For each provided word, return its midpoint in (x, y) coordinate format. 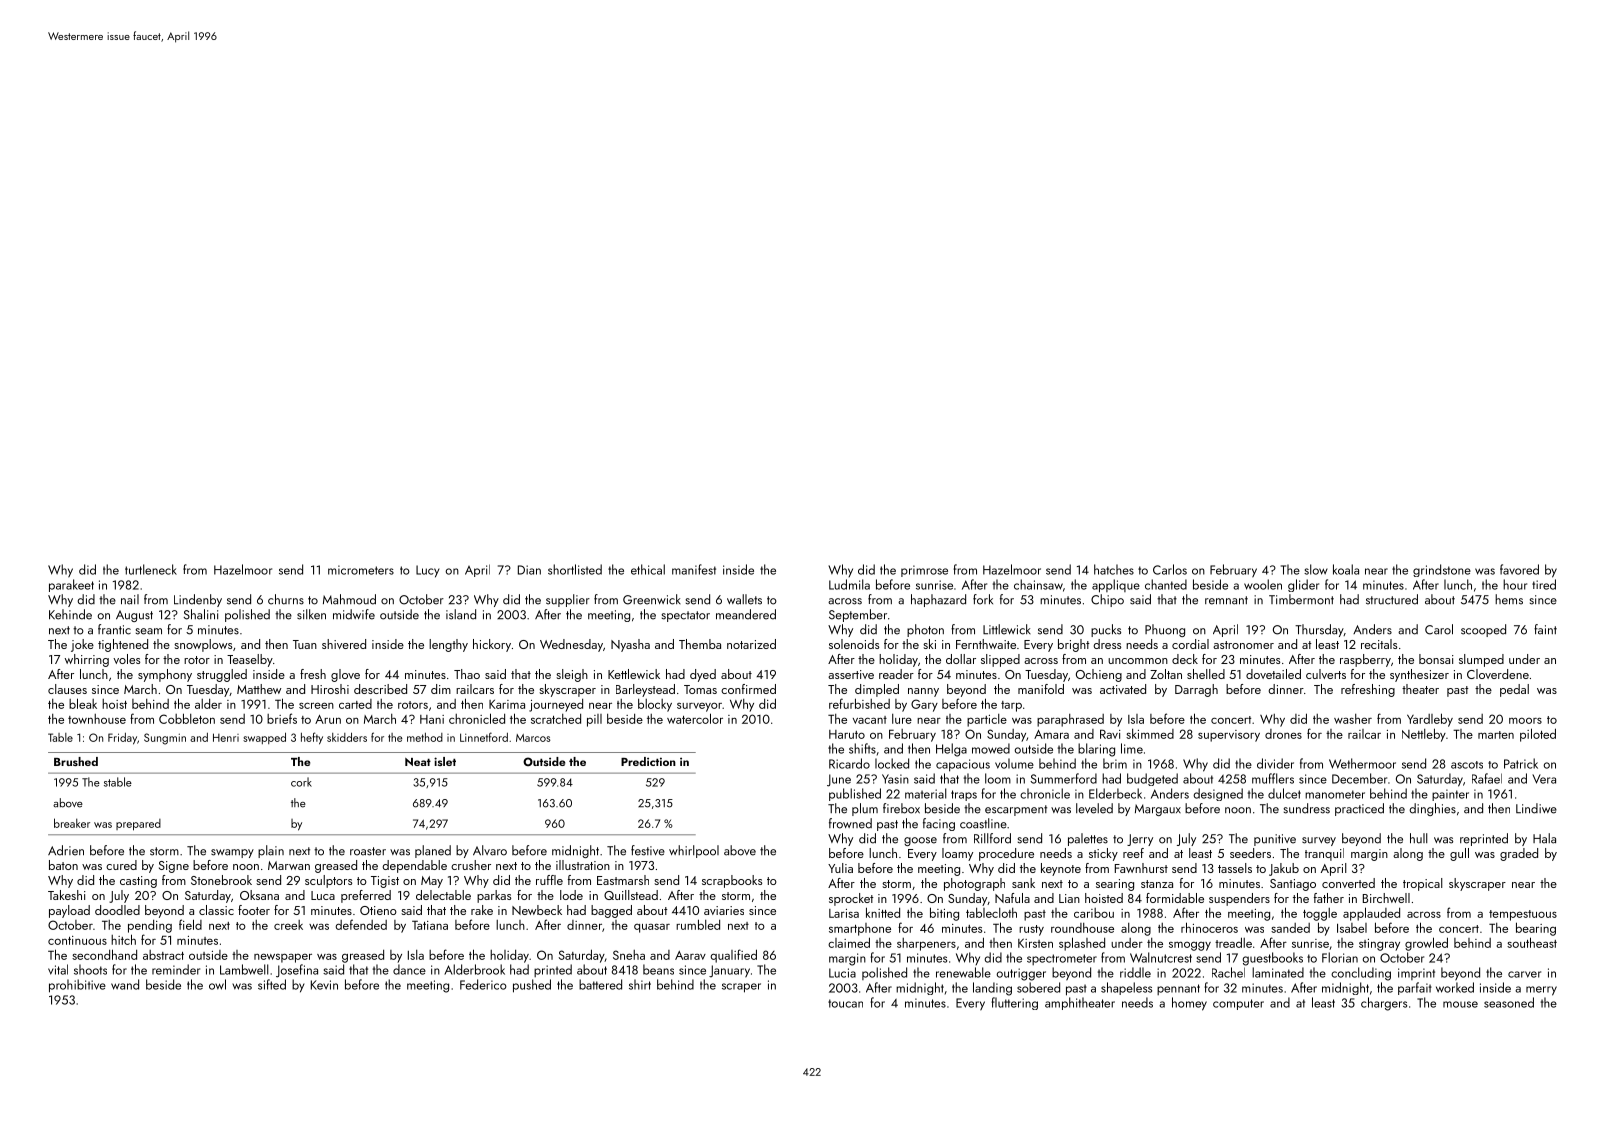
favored (1519, 569)
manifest (694, 569)
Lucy (428, 571)
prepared (138, 825)
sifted (272, 984)
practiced (1359, 809)
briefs (282, 718)
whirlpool (694, 851)
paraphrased (1070, 720)
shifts (862, 748)
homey (1189, 1004)
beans (658, 969)
